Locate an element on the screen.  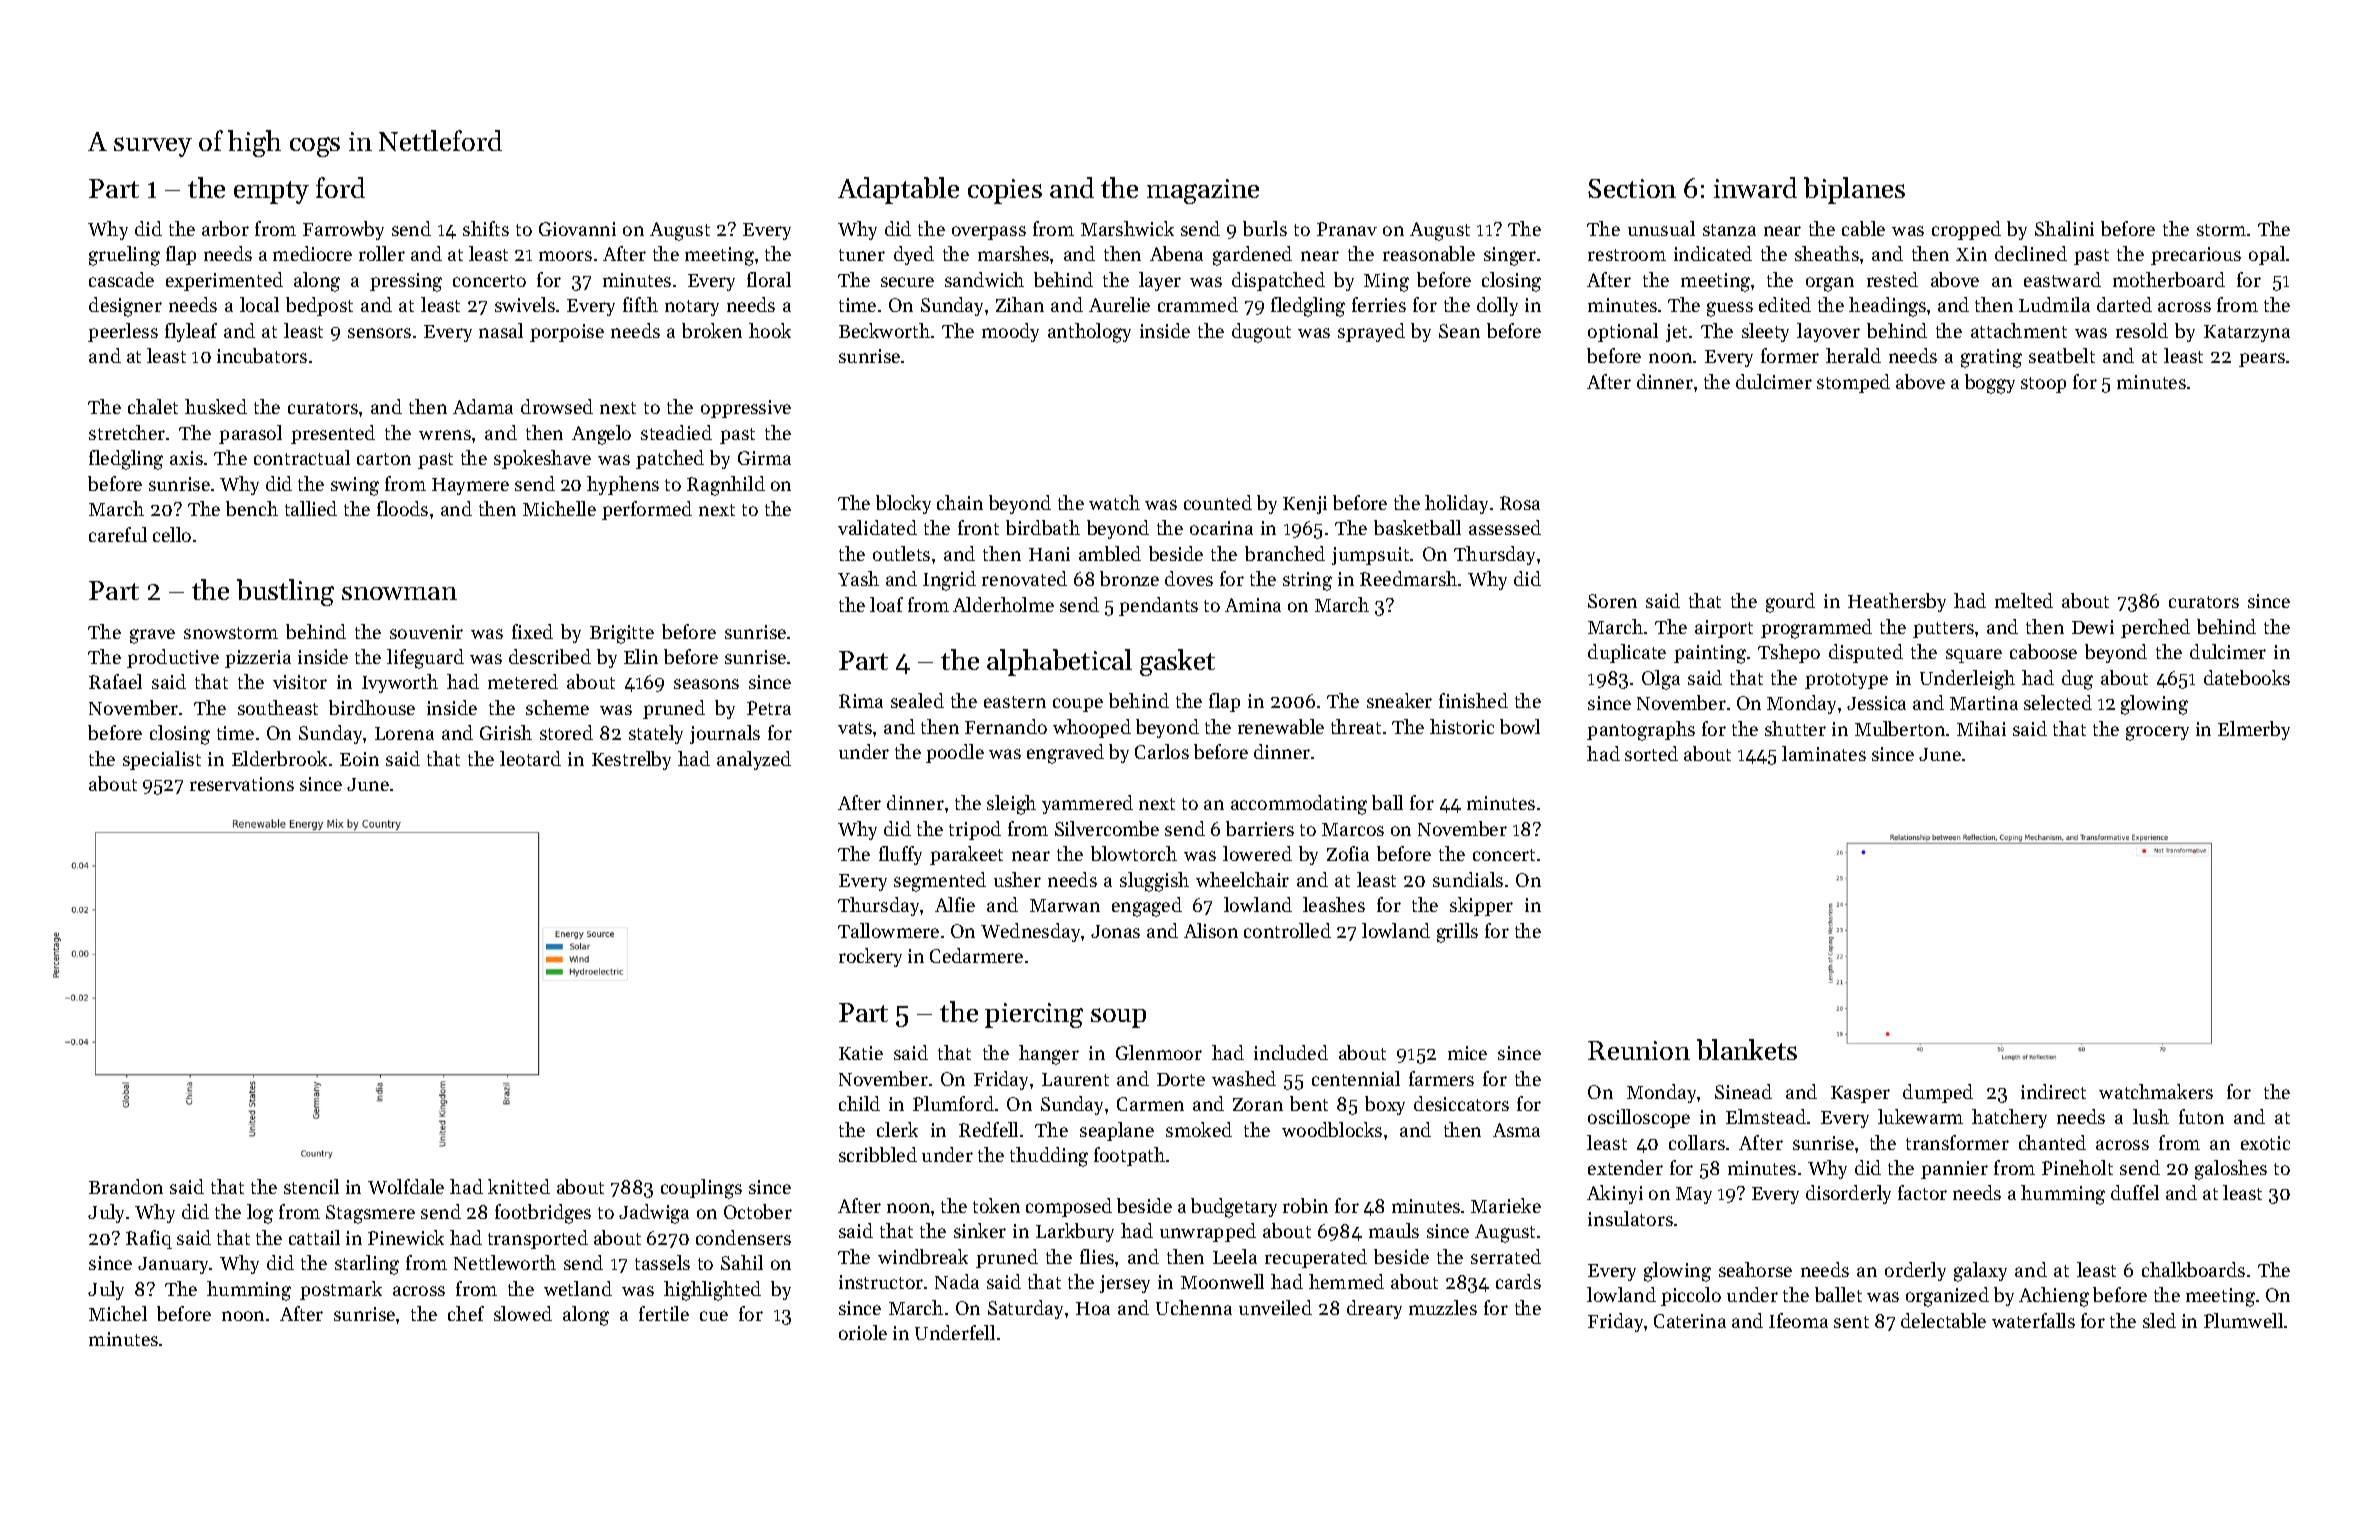
Beckworth is located at coordinates (884, 330).
